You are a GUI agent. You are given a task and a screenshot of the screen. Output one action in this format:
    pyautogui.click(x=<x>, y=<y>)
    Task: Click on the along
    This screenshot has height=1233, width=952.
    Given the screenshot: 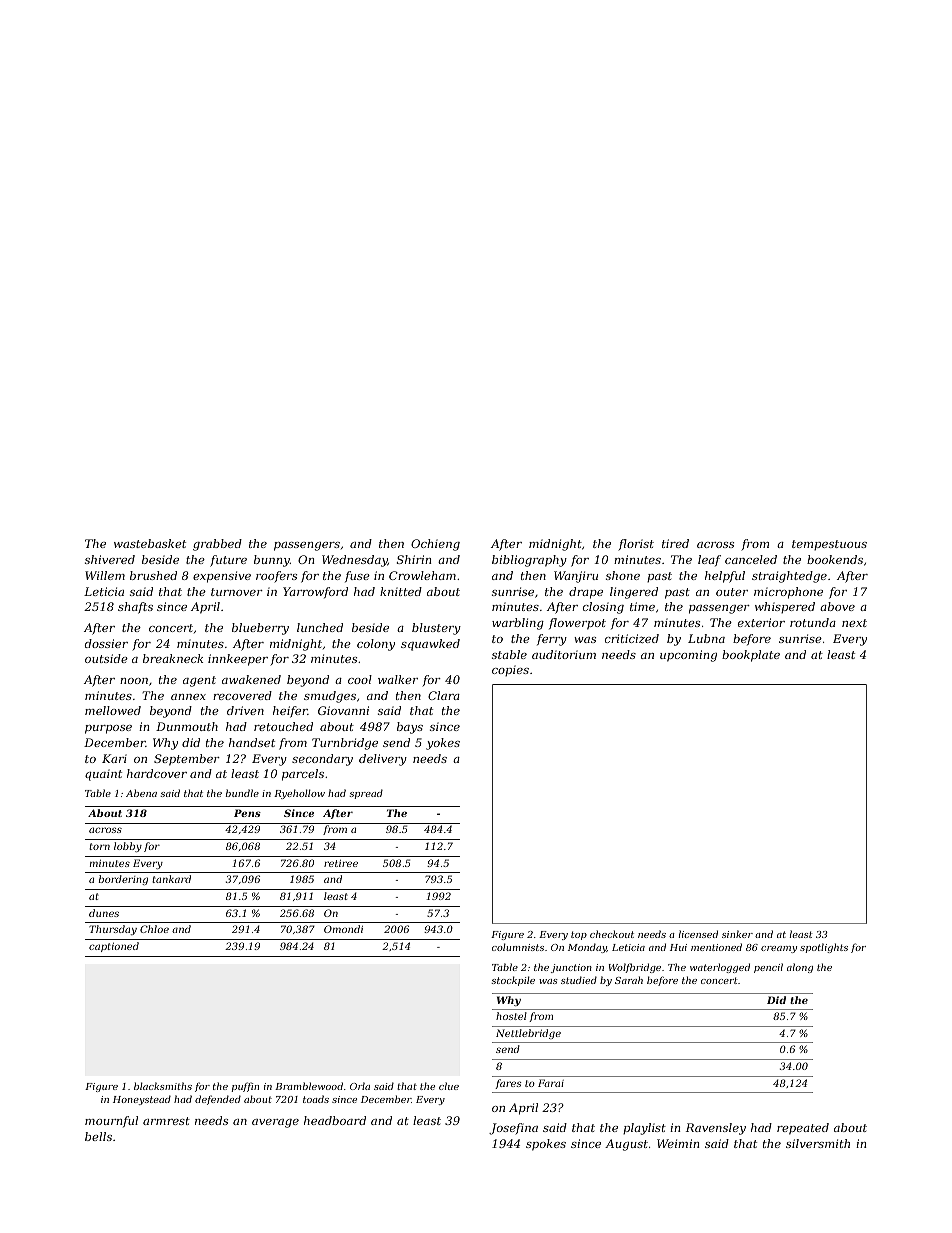 What is the action you would take?
    pyautogui.click(x=800, y=968)
